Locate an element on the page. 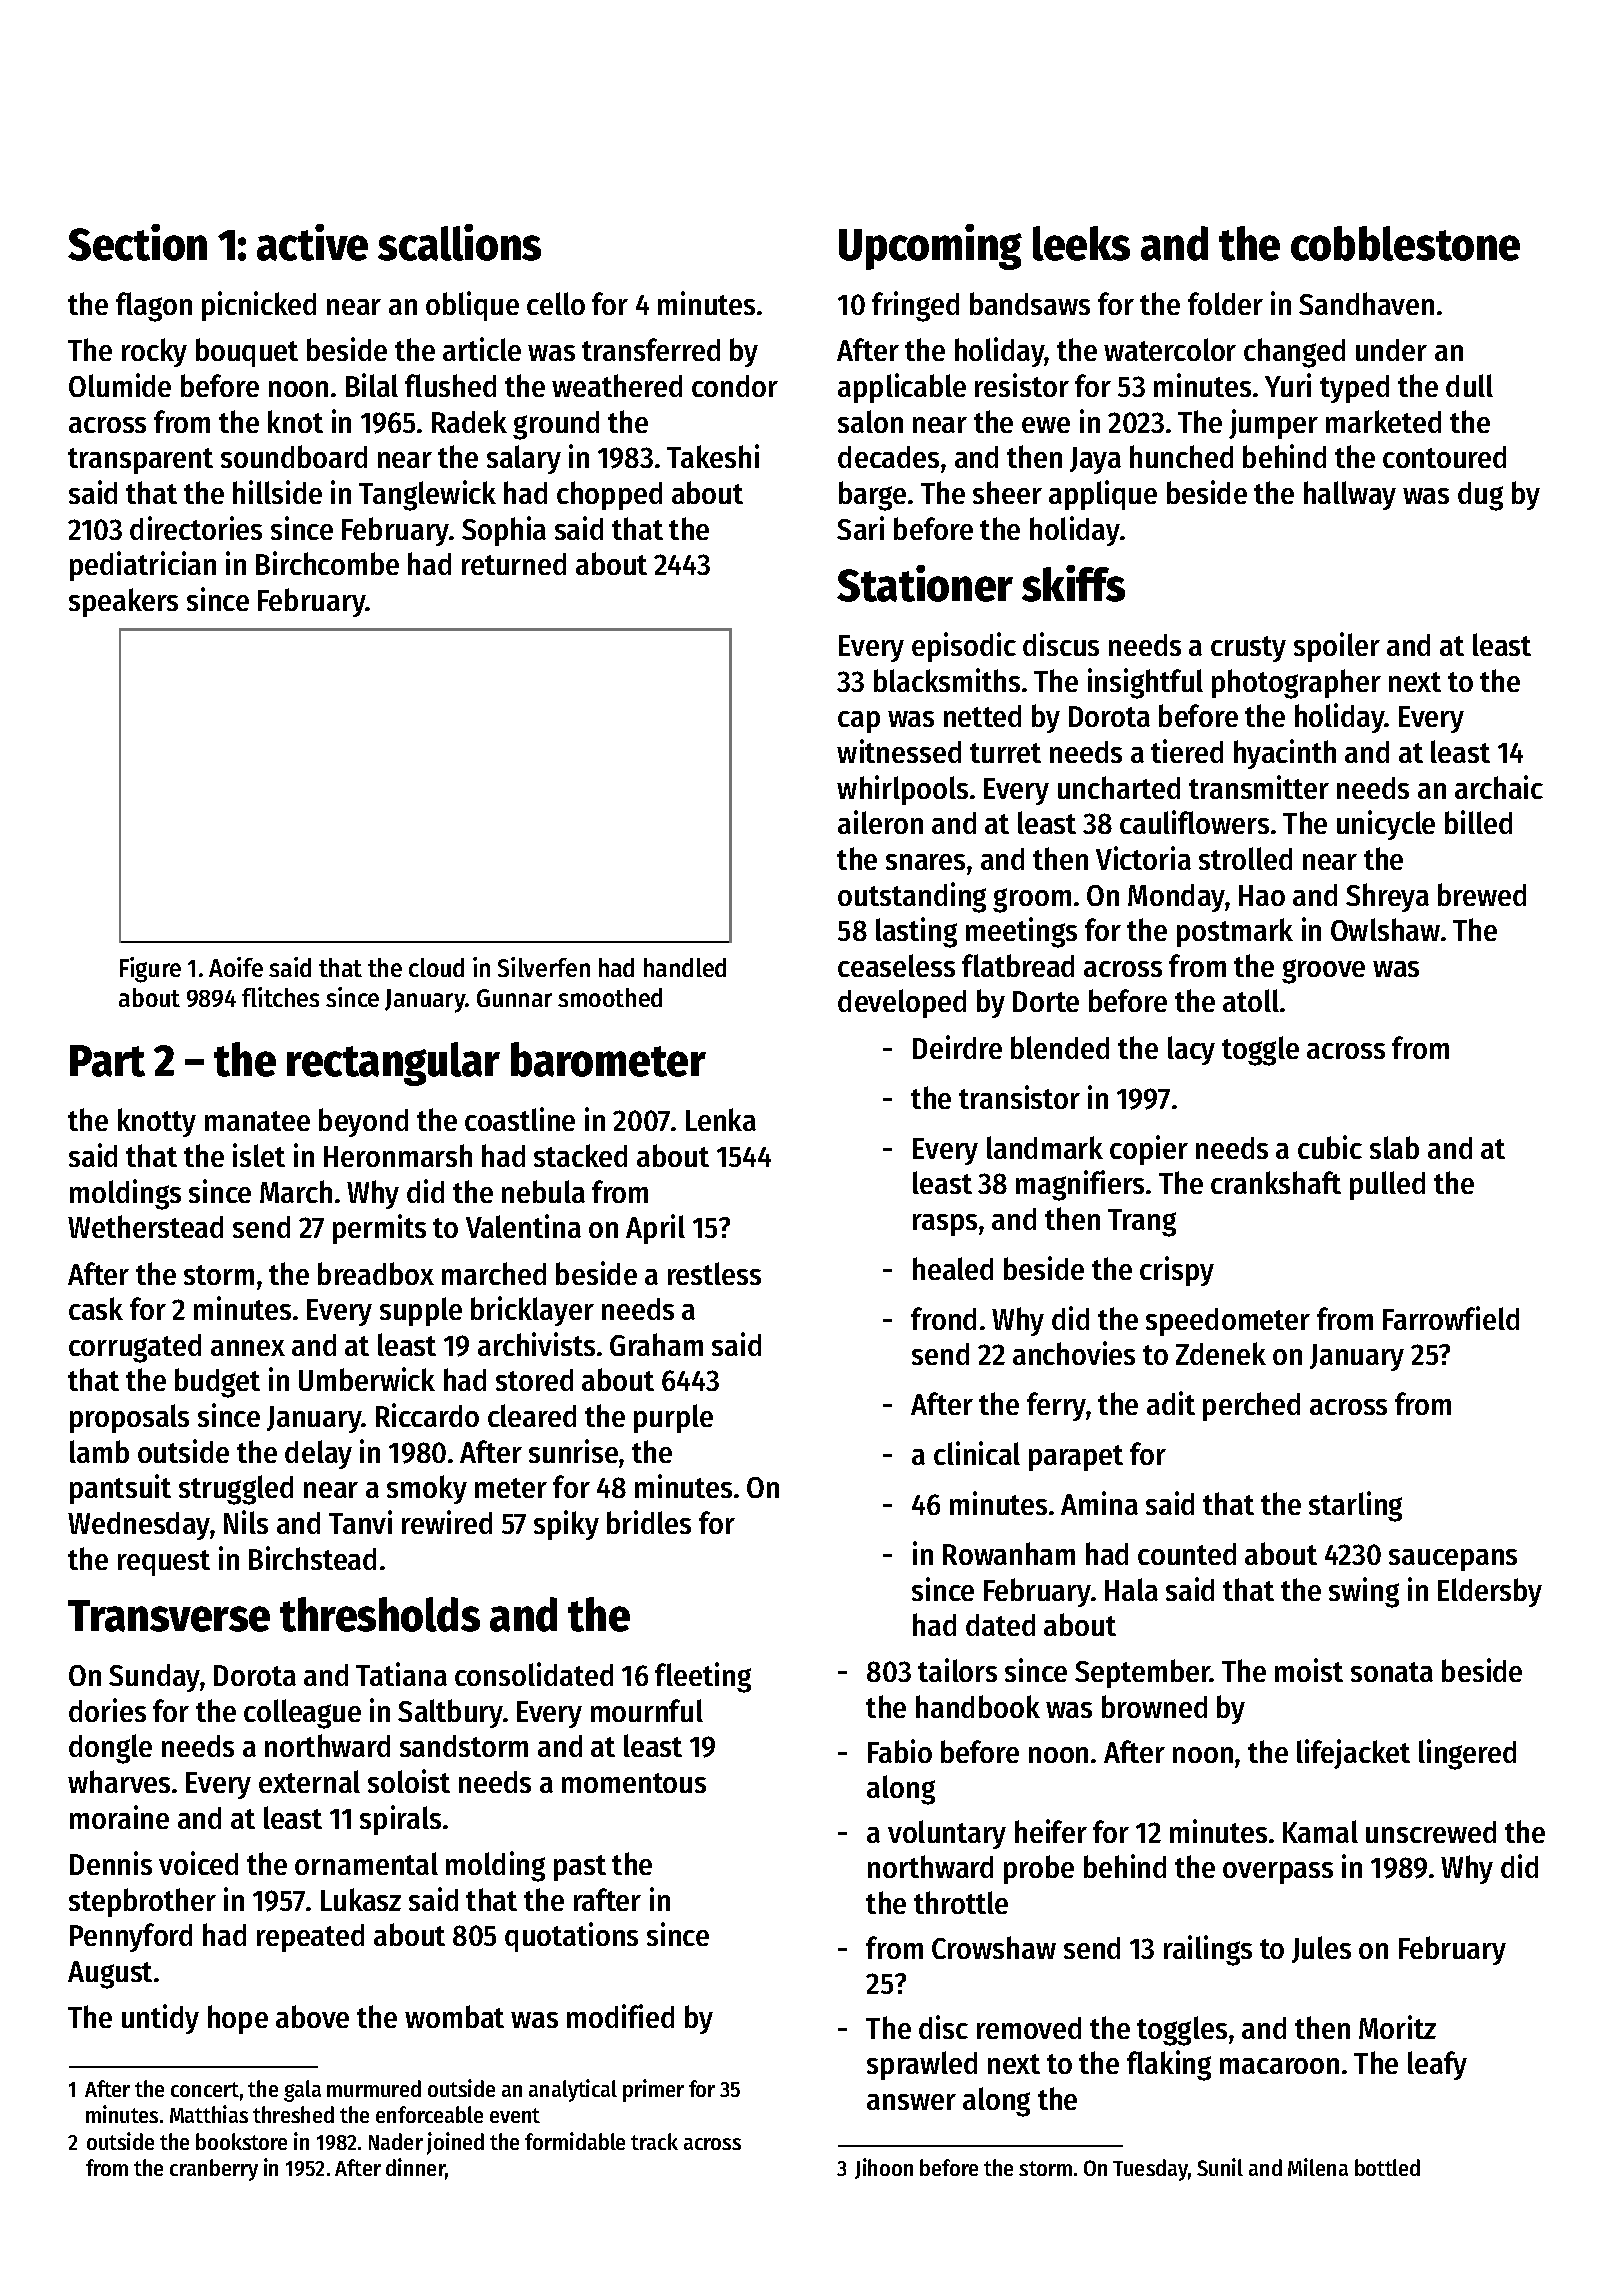  Tanvi is located at coordinates (360, 1522).
